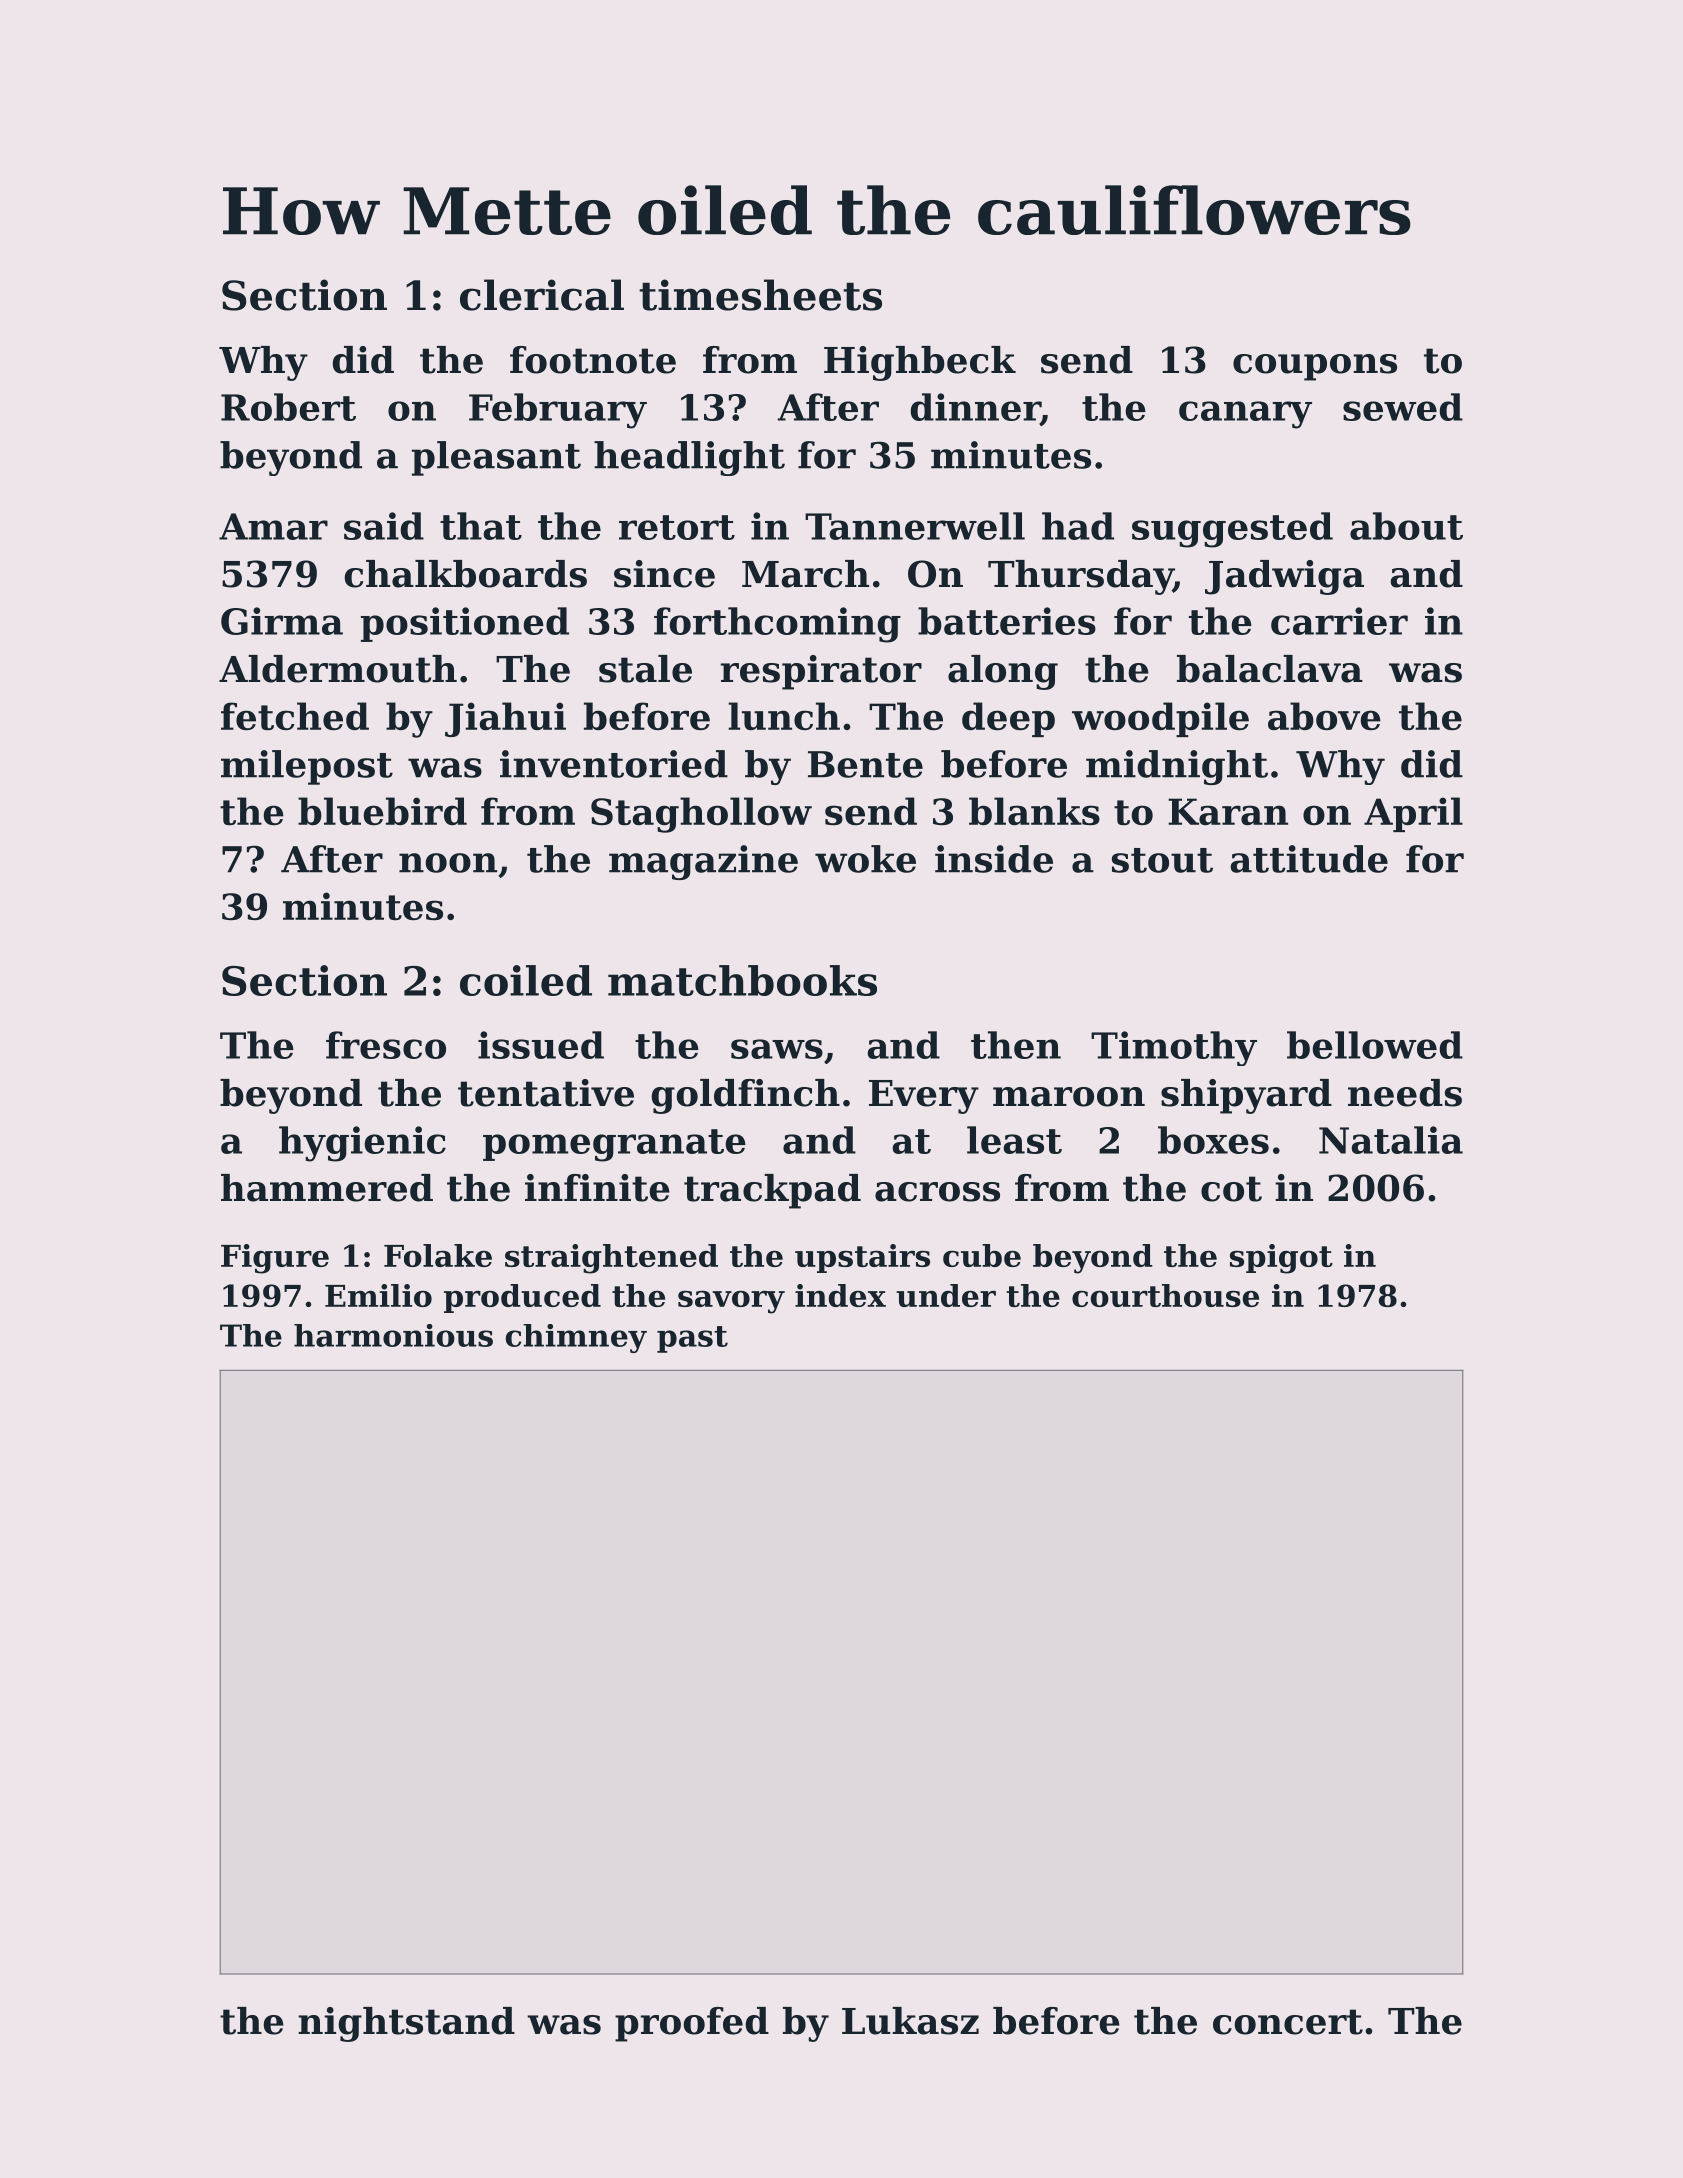 This document has height=2178, width=1683. Describe the element at coordinates (393, 1335) in the document. I see `harmonious` at that location.
